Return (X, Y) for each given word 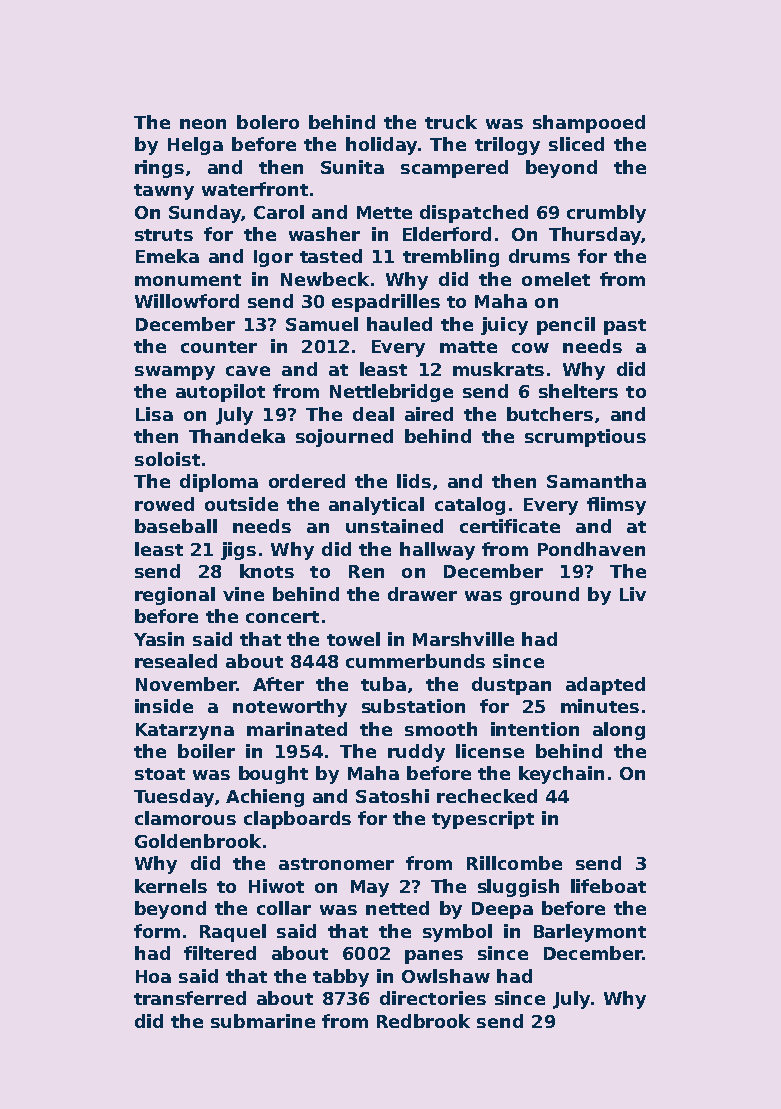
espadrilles (386, 303)
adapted (605, 686)
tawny (164, 192)
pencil (566, 326)
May (370, 888)
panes (434, 957)
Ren (366, 571)
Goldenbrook (198, 841)
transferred (190, 998)
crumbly (606, 214)
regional (175, 596)
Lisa (154, 414)
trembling (451, 258)
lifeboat (608, 886)
